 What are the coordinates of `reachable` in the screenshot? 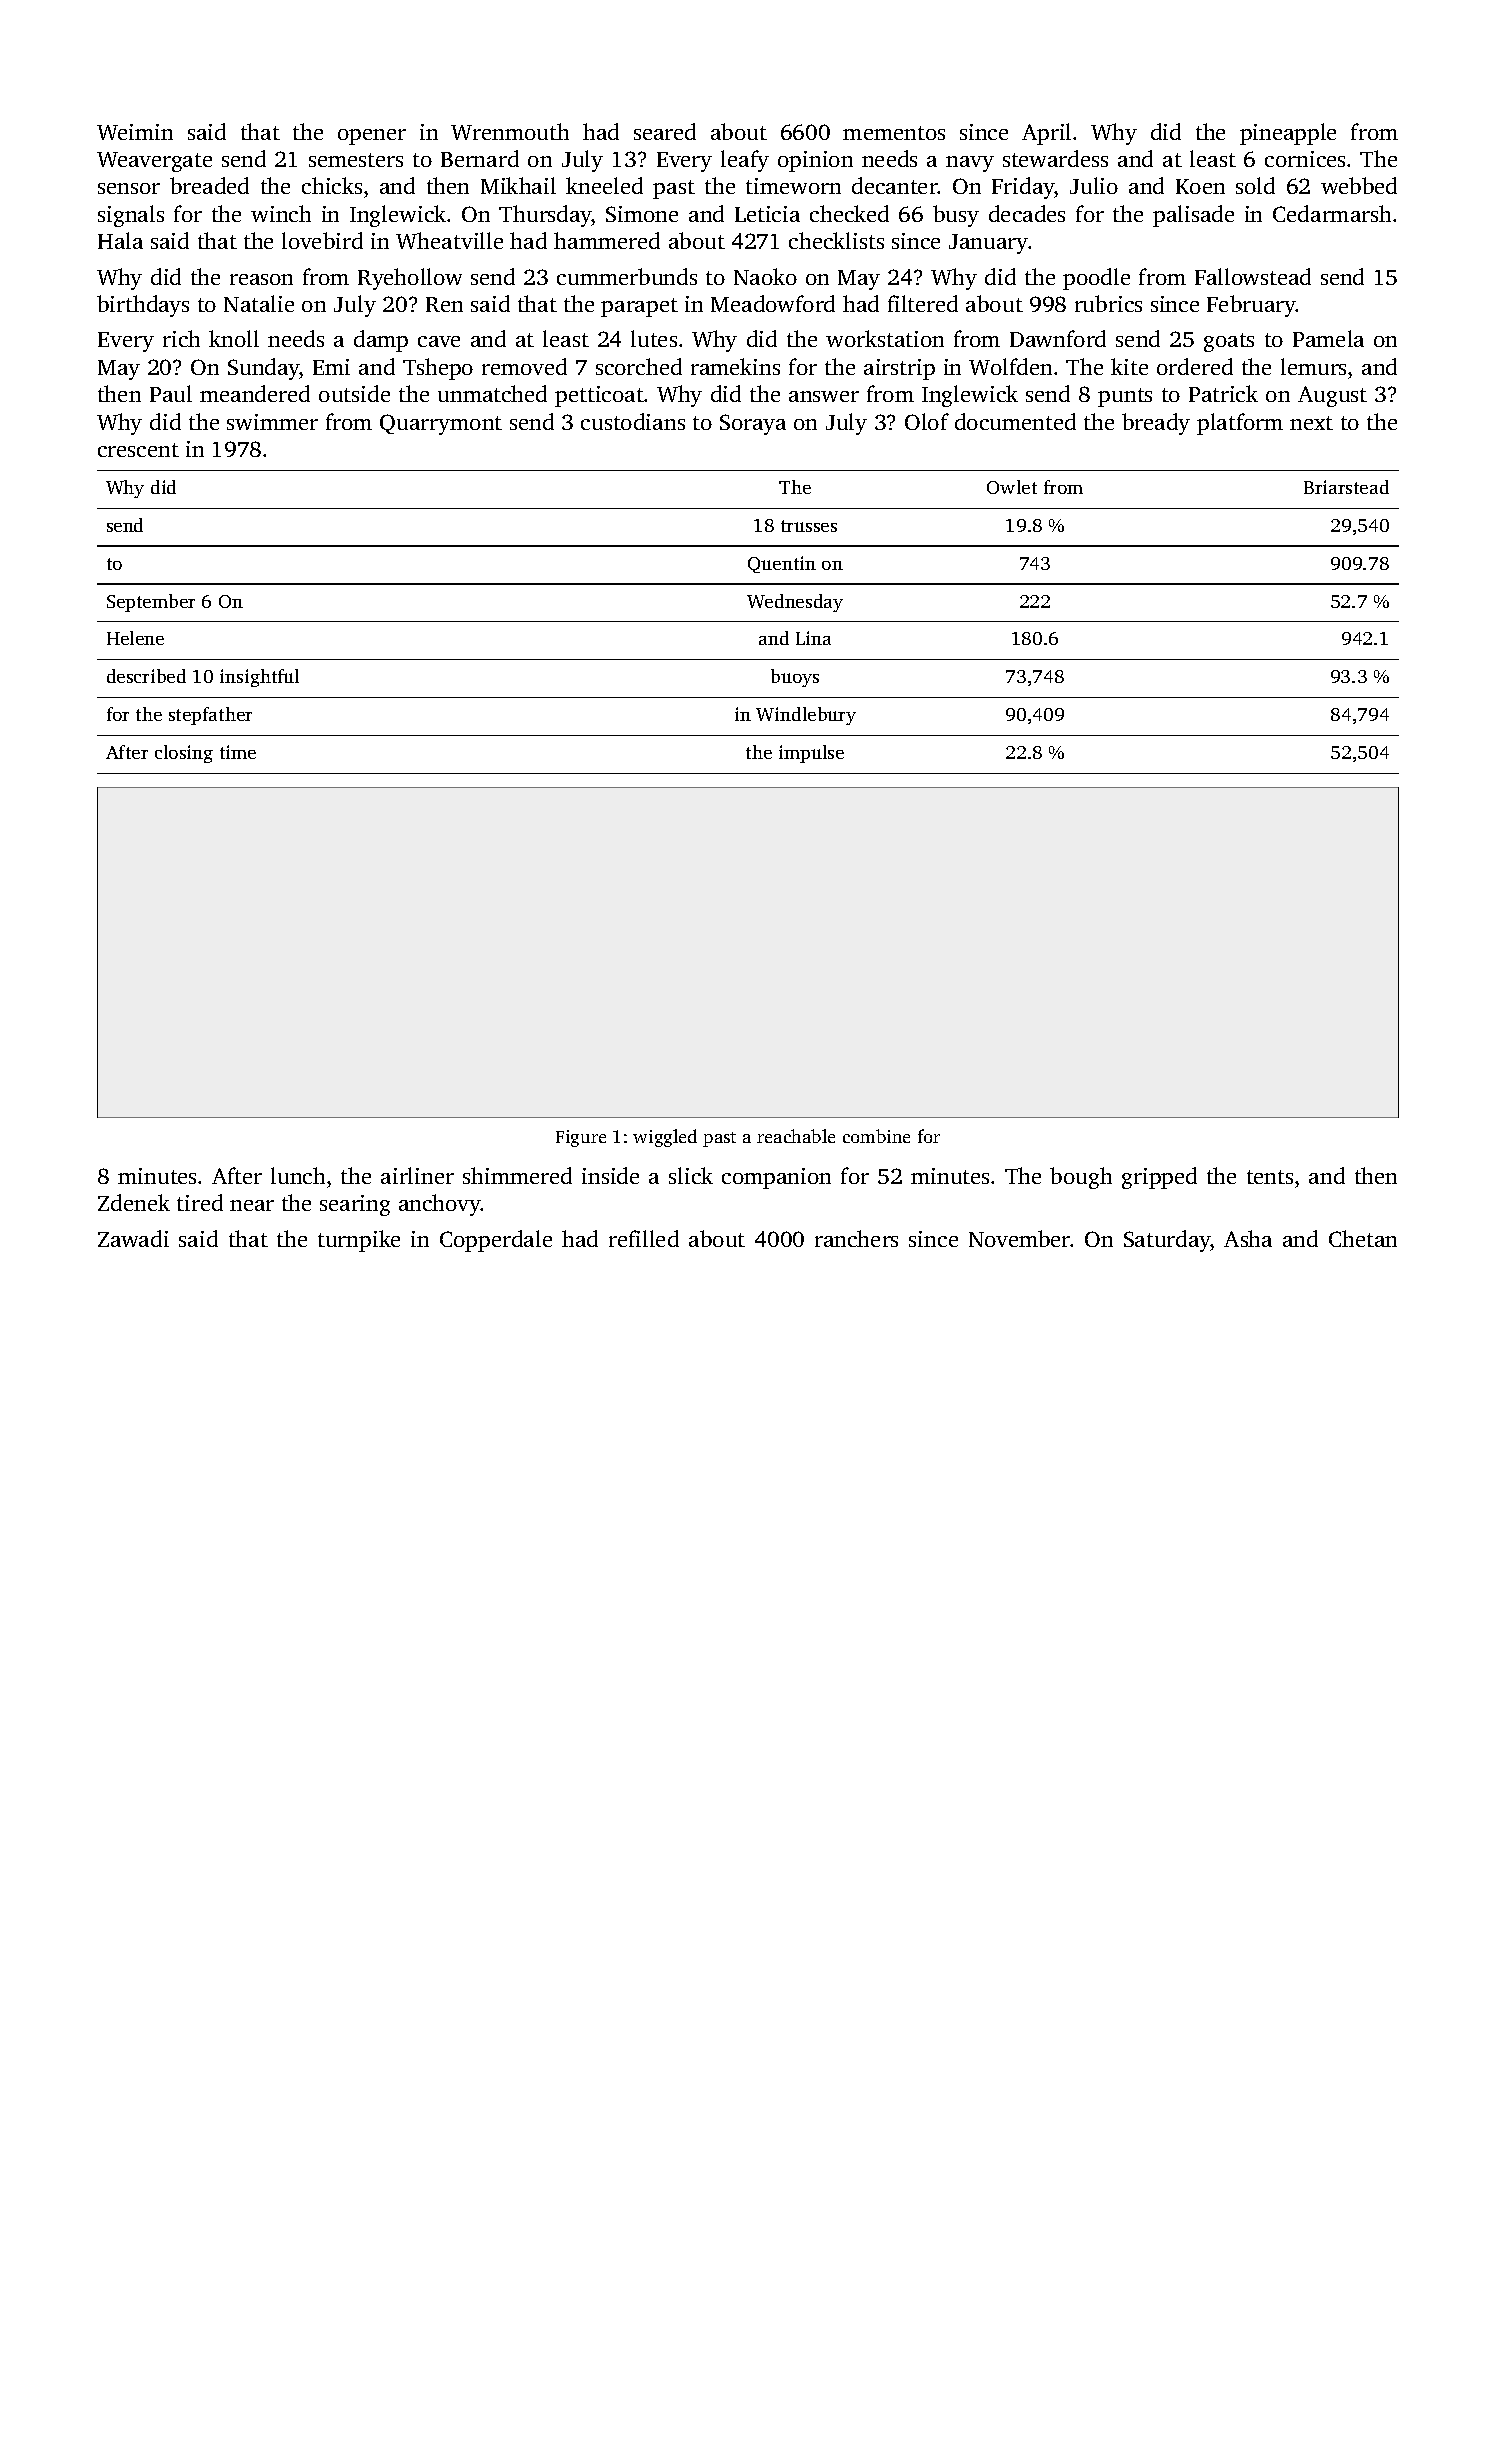 It's located at (796, 1136).
